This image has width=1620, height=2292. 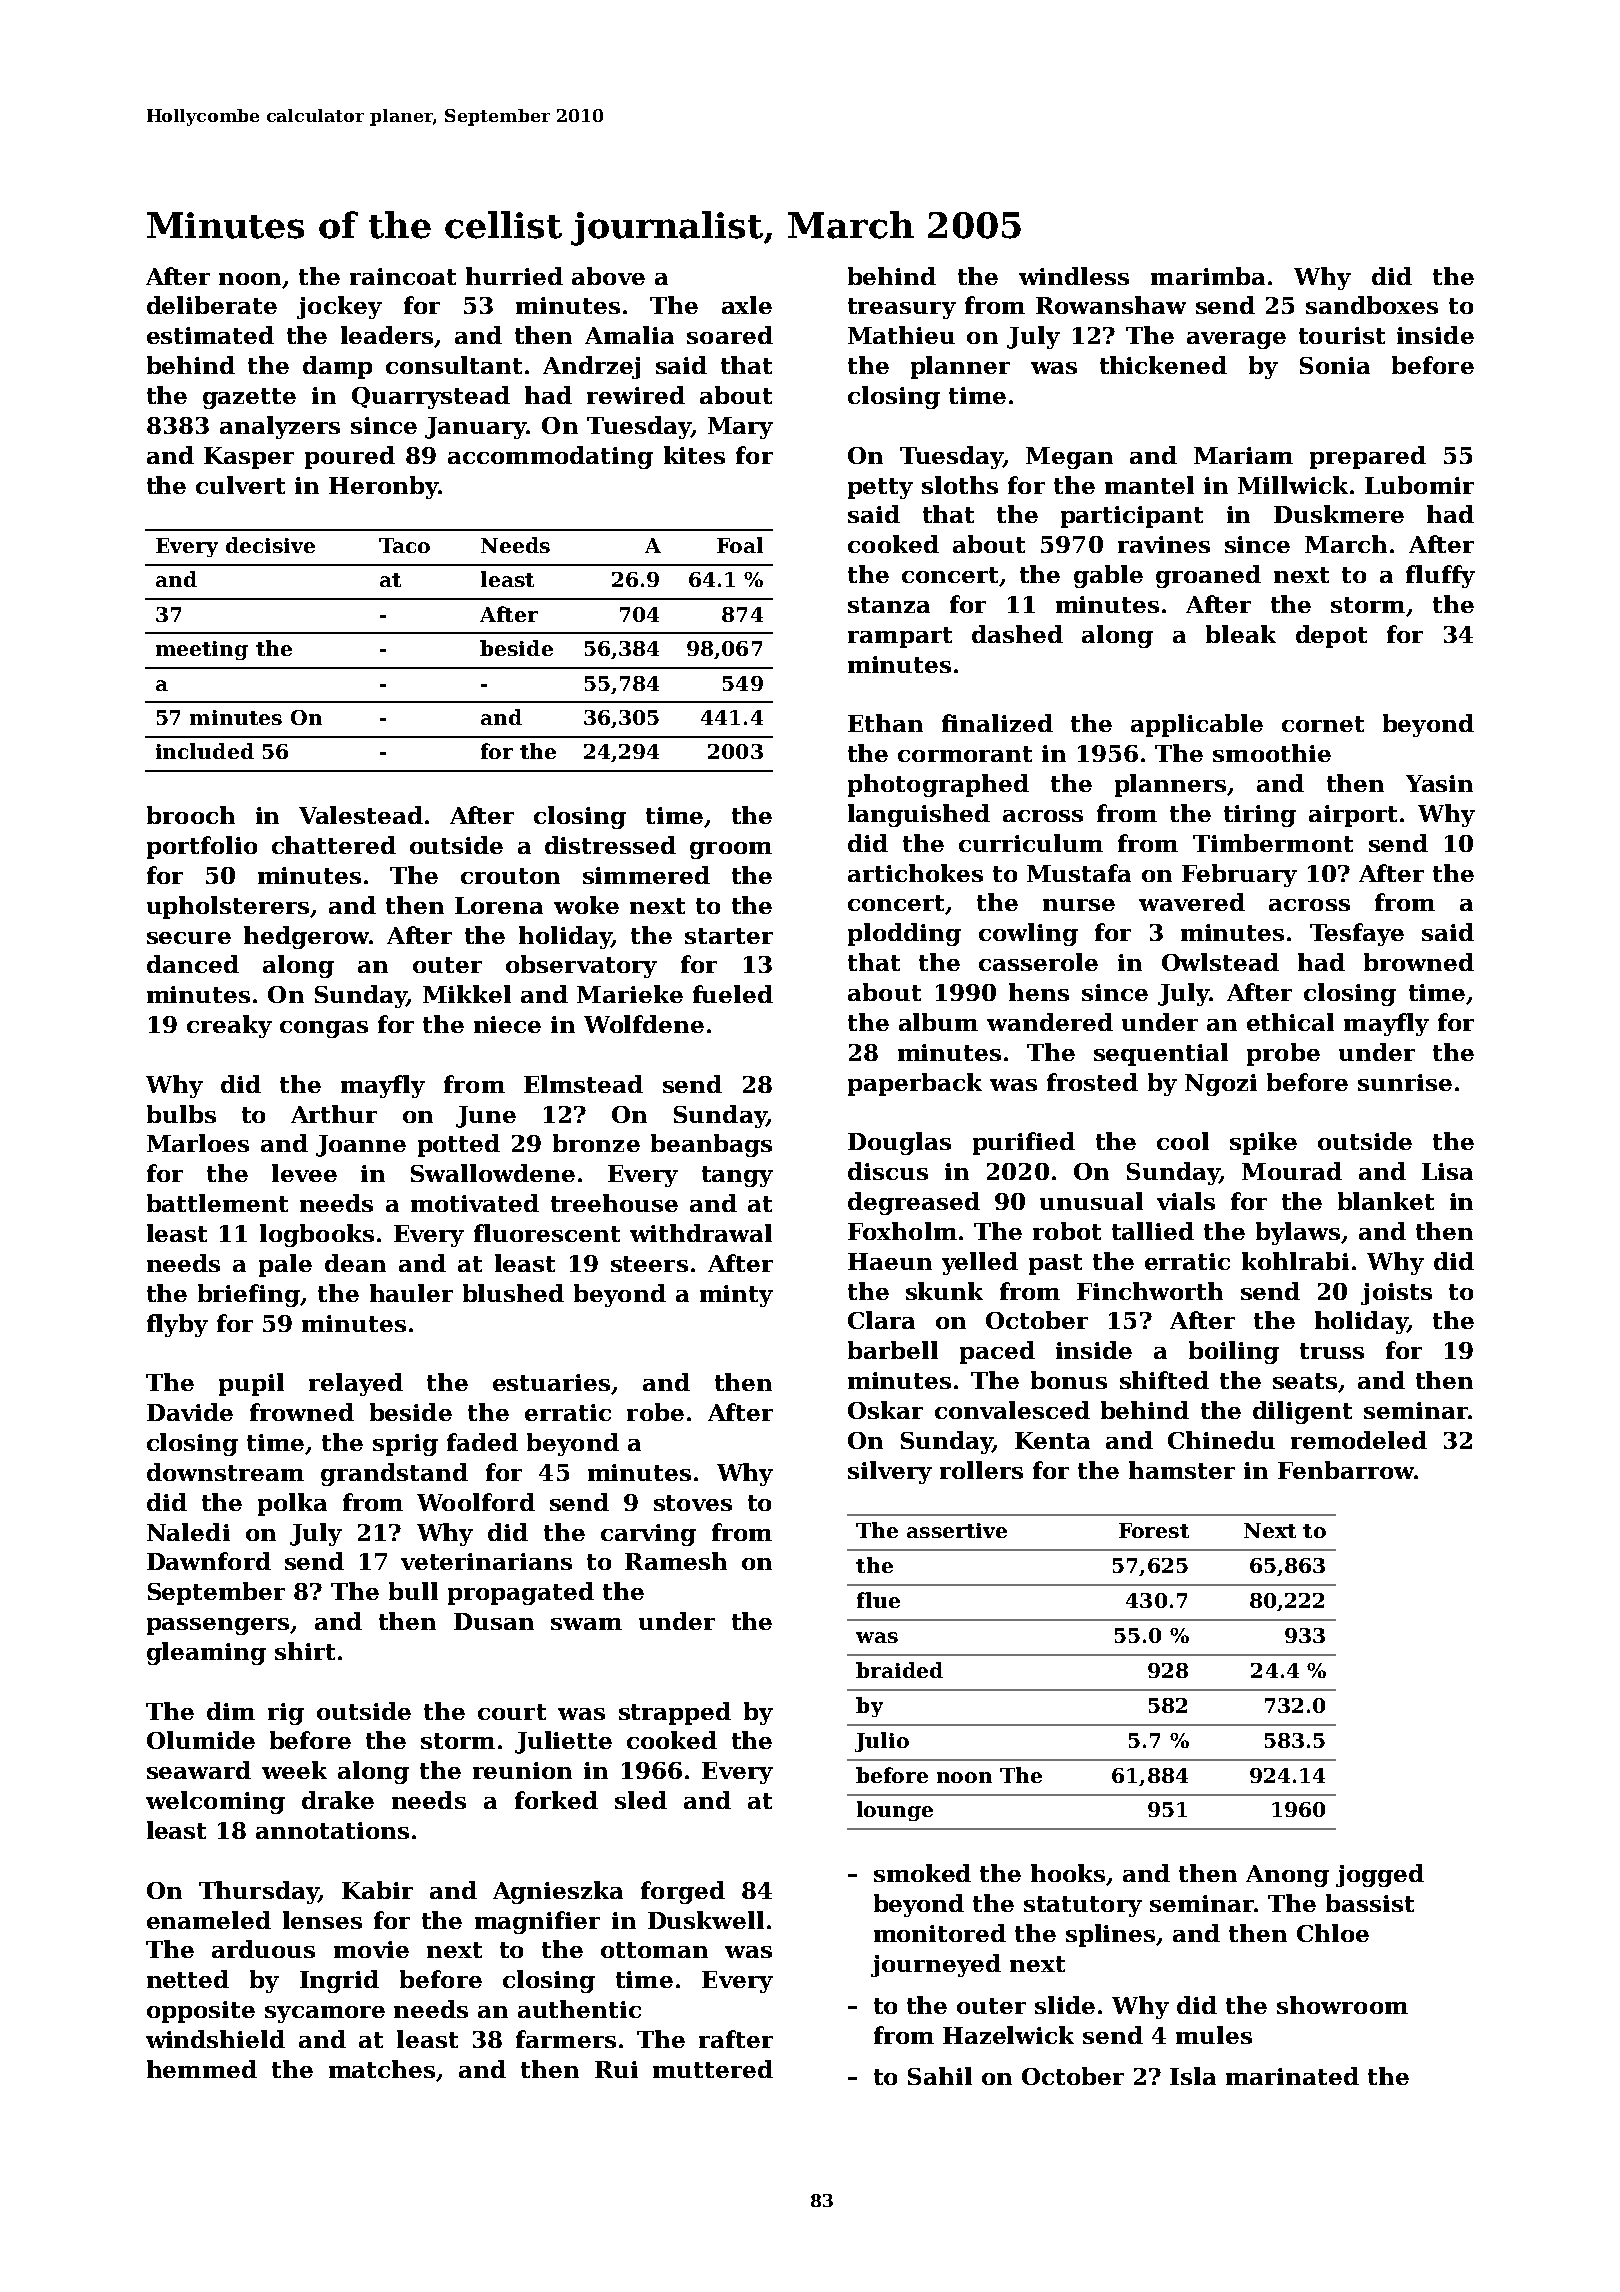 What do you see at coordinates (904, 934) in the image?
I see `plodding` at bounding box center [904, 934].
